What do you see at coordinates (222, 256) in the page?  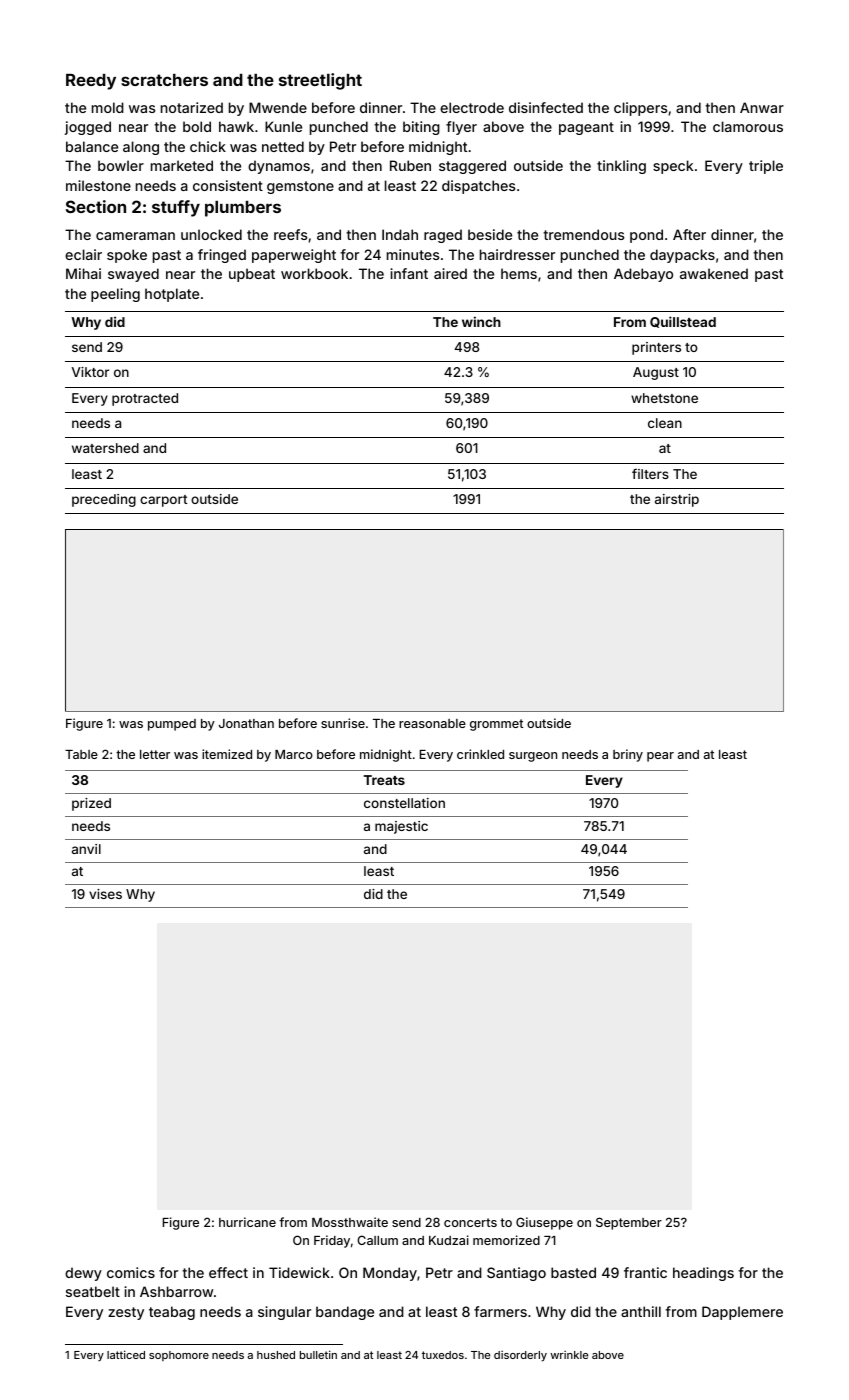 I see `fringed` at bounding box center [222, 256].
